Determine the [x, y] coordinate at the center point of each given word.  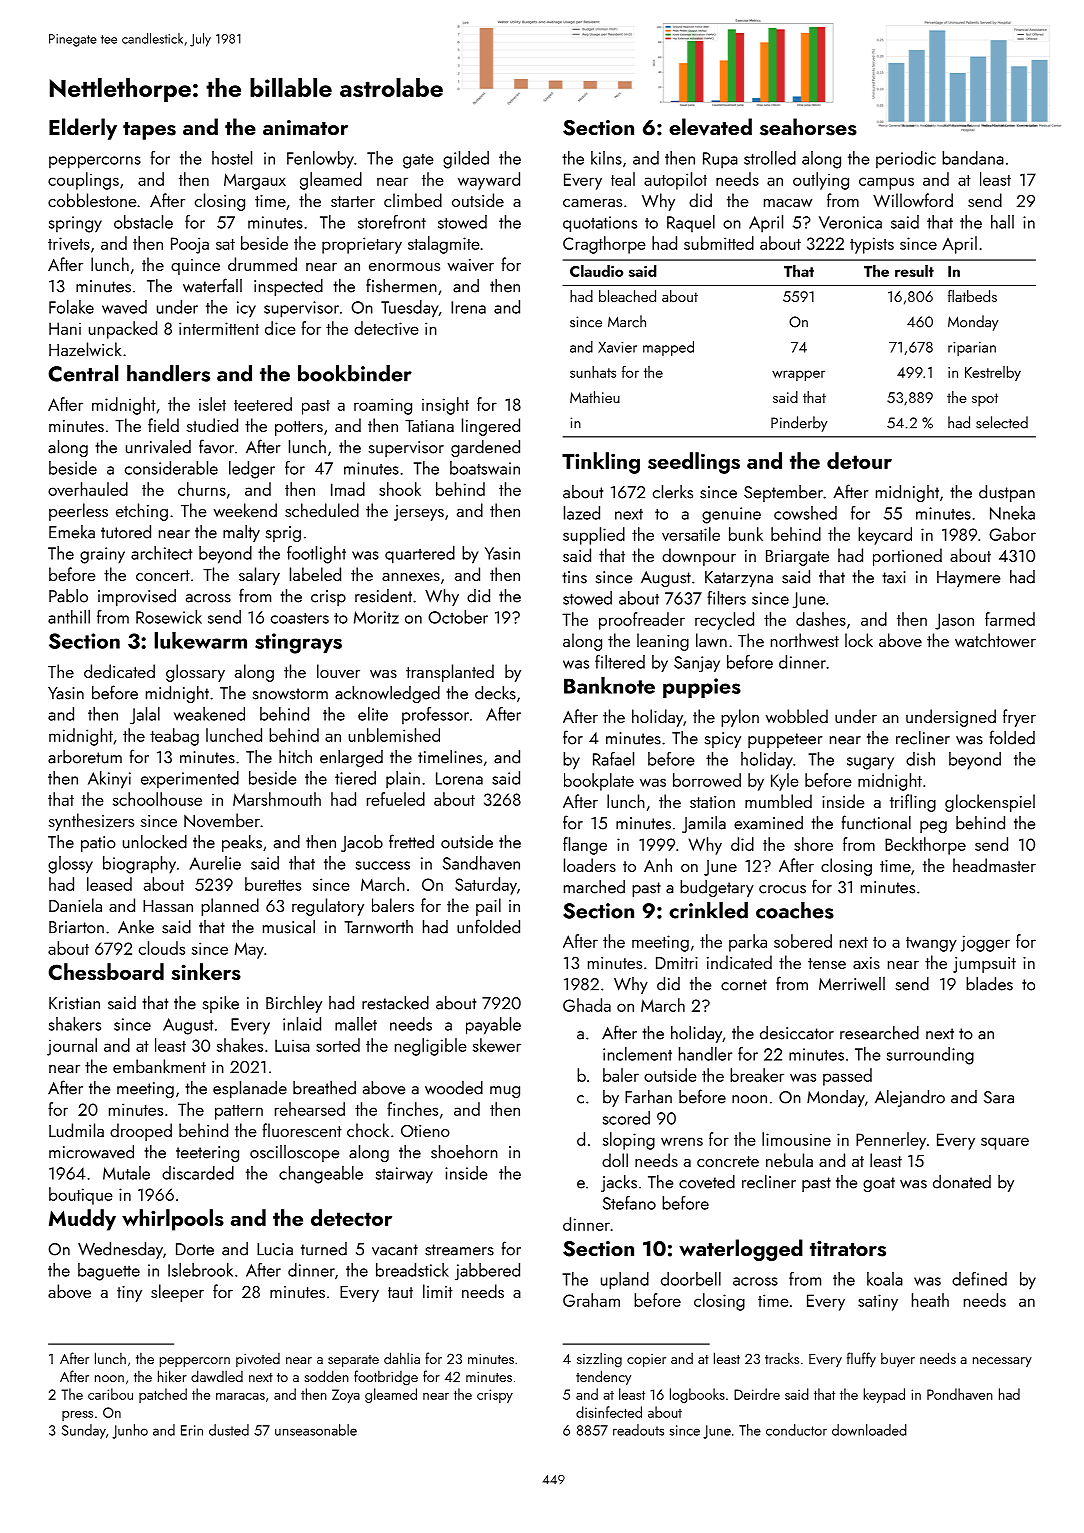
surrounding [930, 1056]
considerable [171, 468]
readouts [638, 1430]
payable [493, 1026]
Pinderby [799, 424]
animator [305, 127]
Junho [130, 1431]
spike [221, 1004]
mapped [668, 348]
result [914, 271]
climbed [413, 200]
